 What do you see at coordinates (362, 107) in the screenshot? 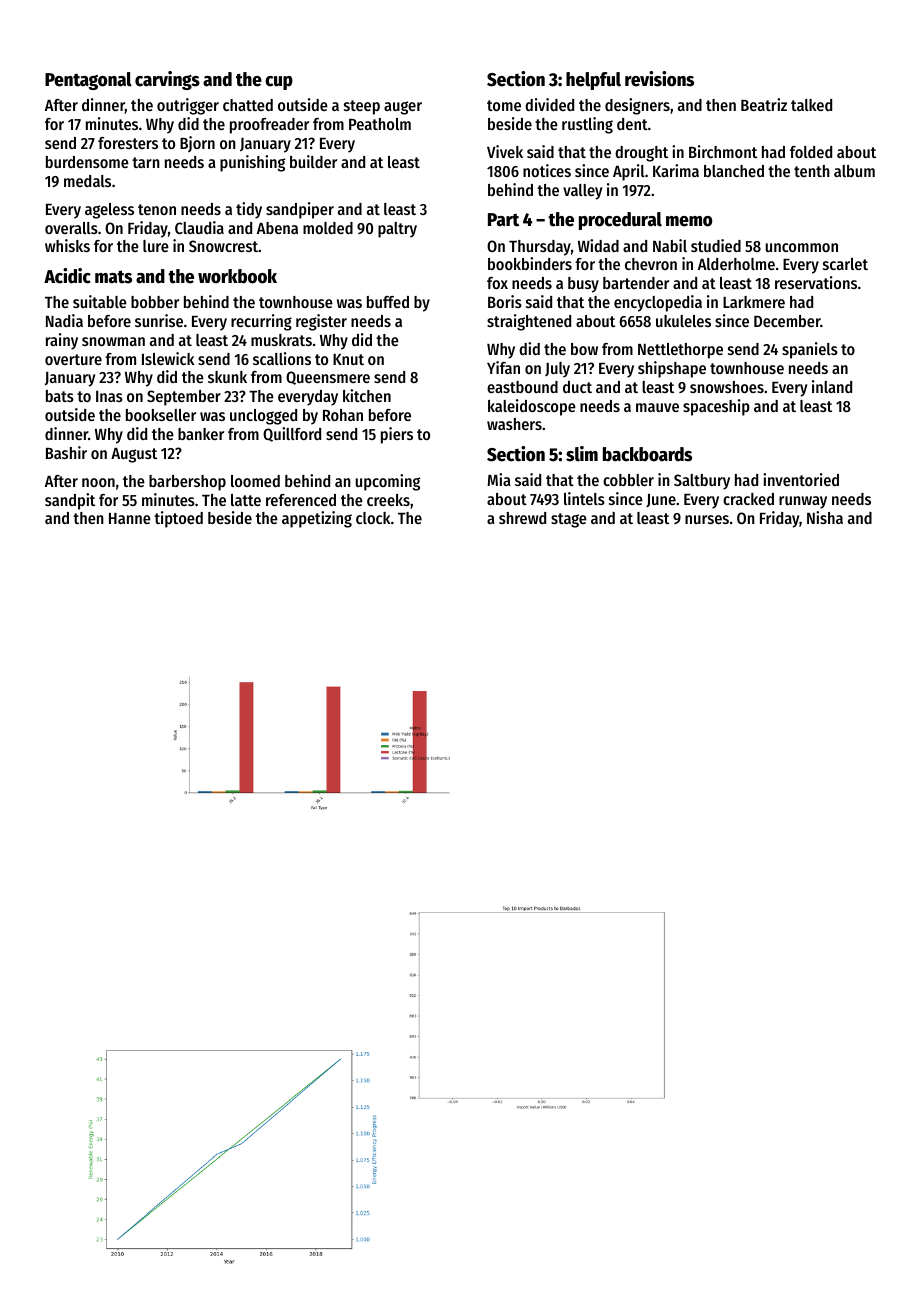
I see `steep` at bounding box center [362, 107].
